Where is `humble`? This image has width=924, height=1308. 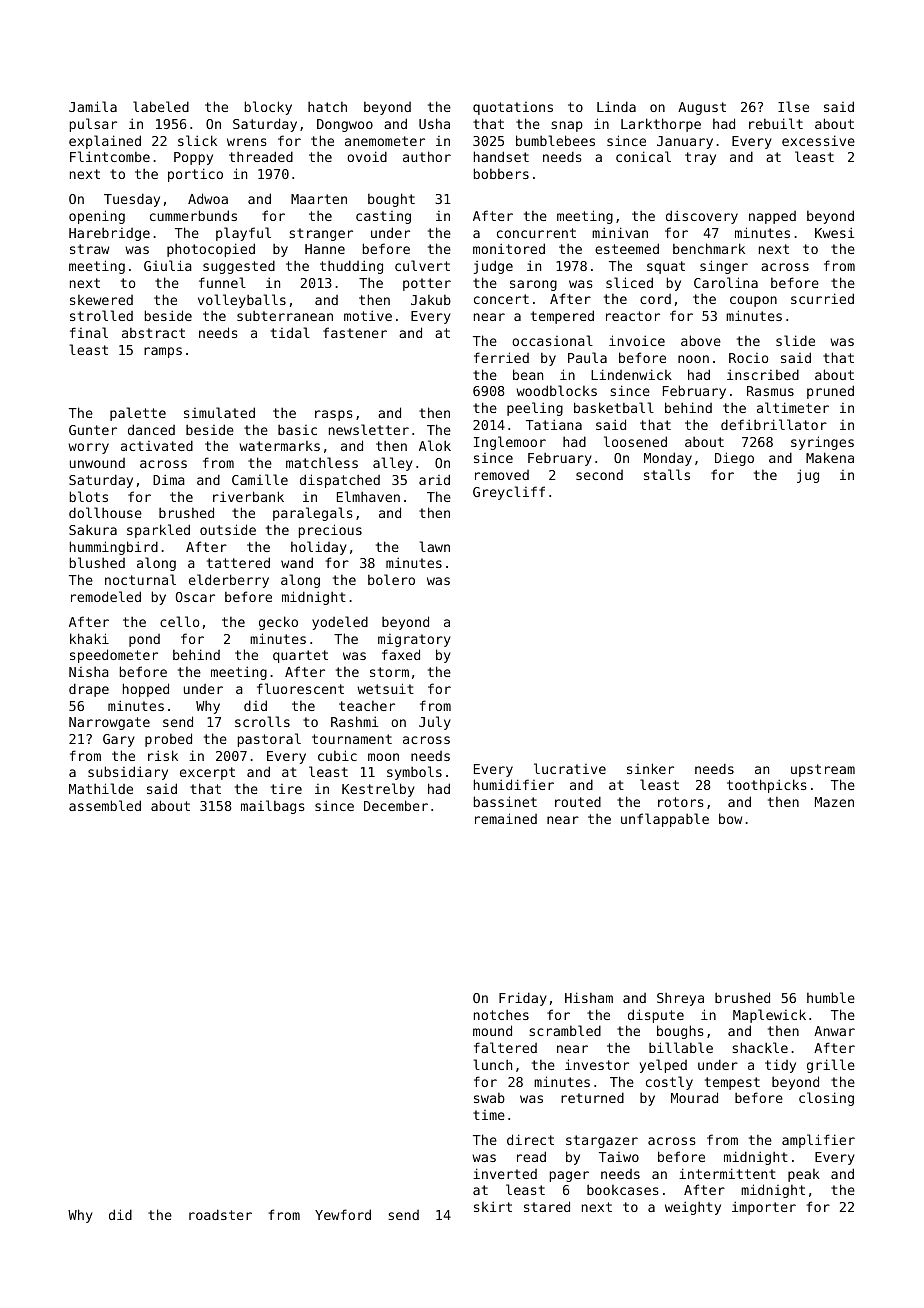 humble is located at coordinates (831, 997).
